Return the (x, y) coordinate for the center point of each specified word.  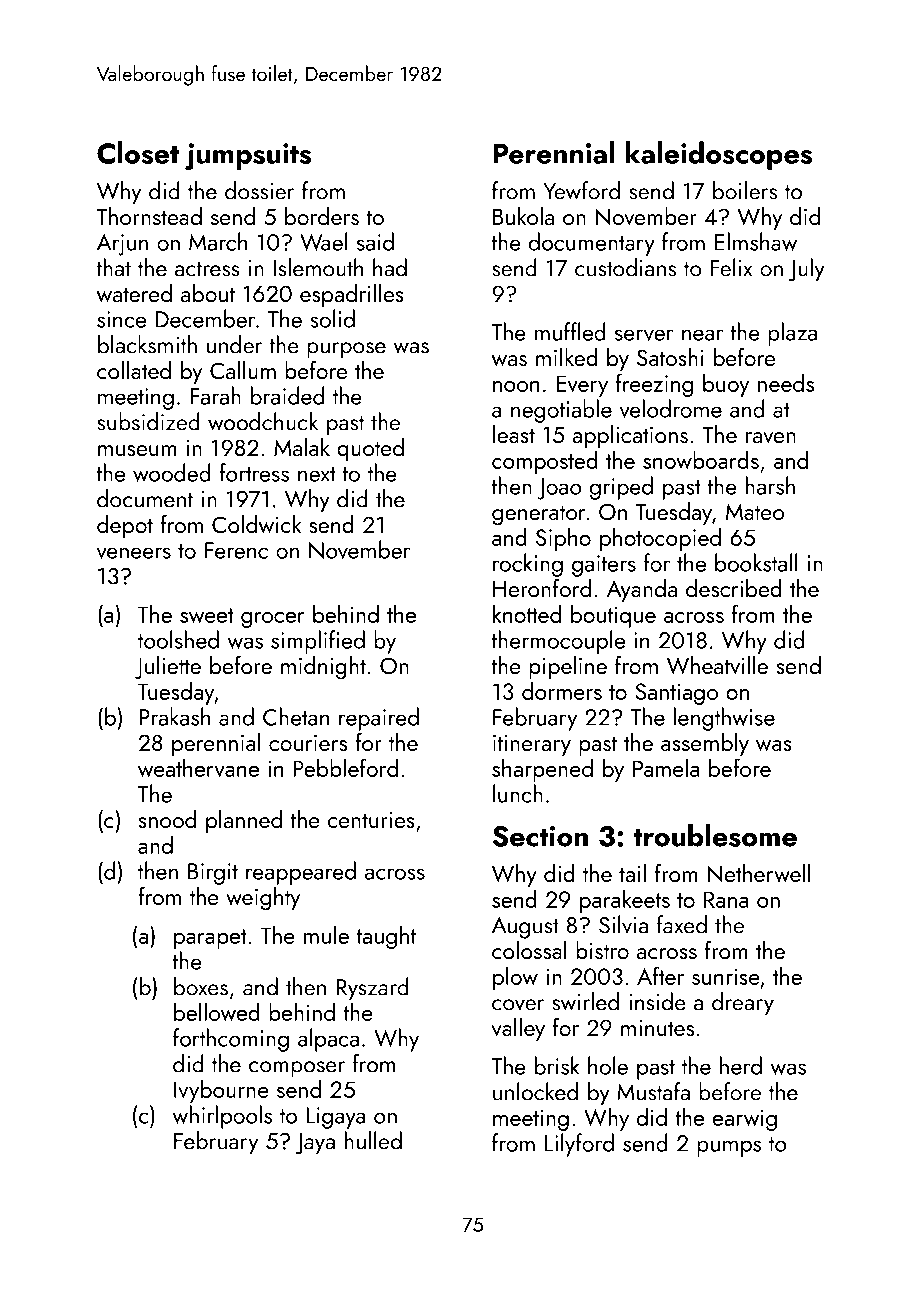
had (390, 267)
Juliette (168, 667)
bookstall (756, 562)
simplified (318, 642)
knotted (527, 613)
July (807, 270)
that (113, 267)
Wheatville (717, 665)
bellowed (217, 1011)
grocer (273, 620)
